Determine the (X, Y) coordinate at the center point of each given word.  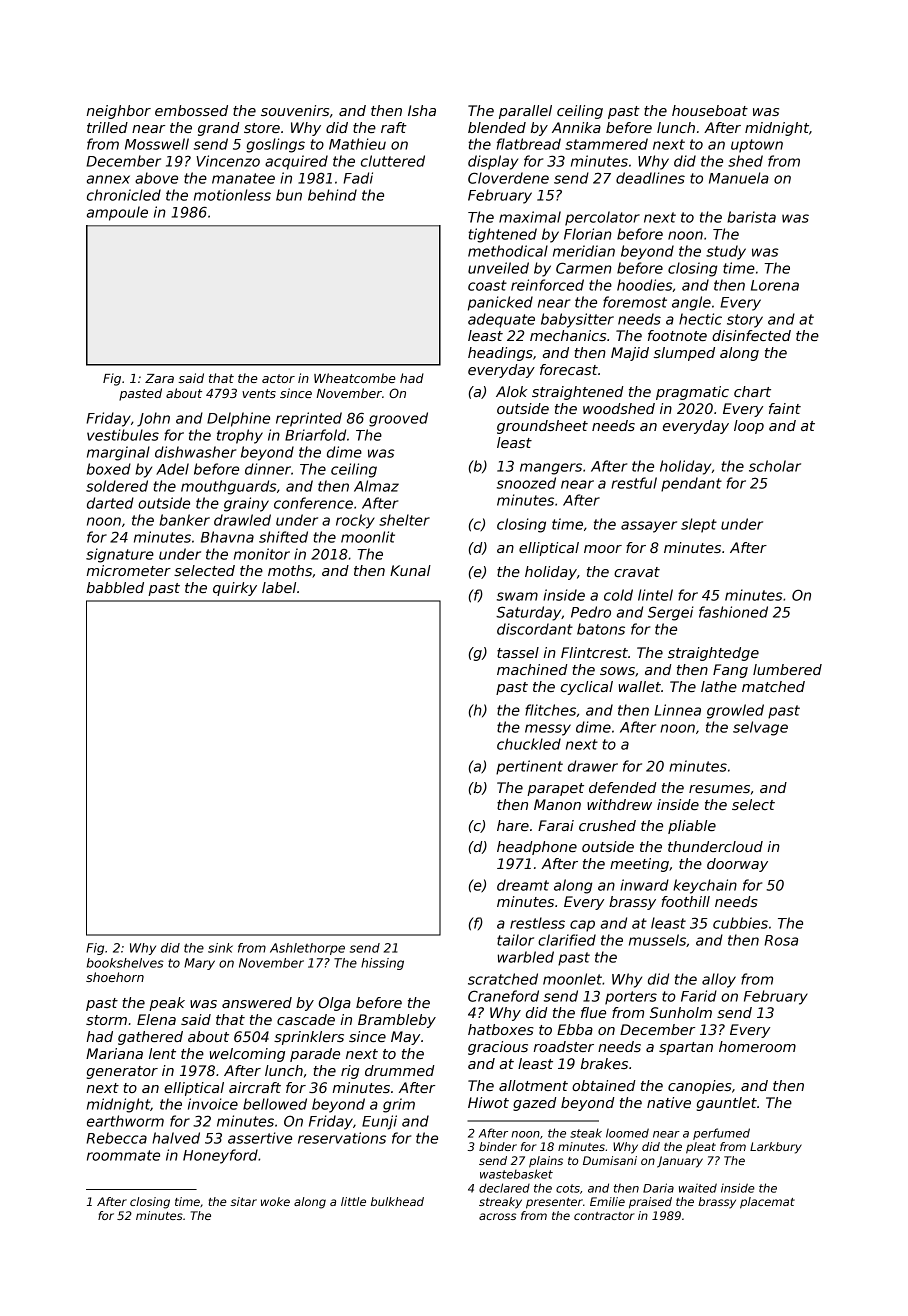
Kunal (410, 570)
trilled (107, 127)
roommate (123, 1155)
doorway (737, 865)
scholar (775, 466)
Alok (512, 391)
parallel (525, 112)
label (279, 587)
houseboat (710, 110)
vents (259, 393)
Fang (730, 671)
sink (220, 948)
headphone (537, 848)
